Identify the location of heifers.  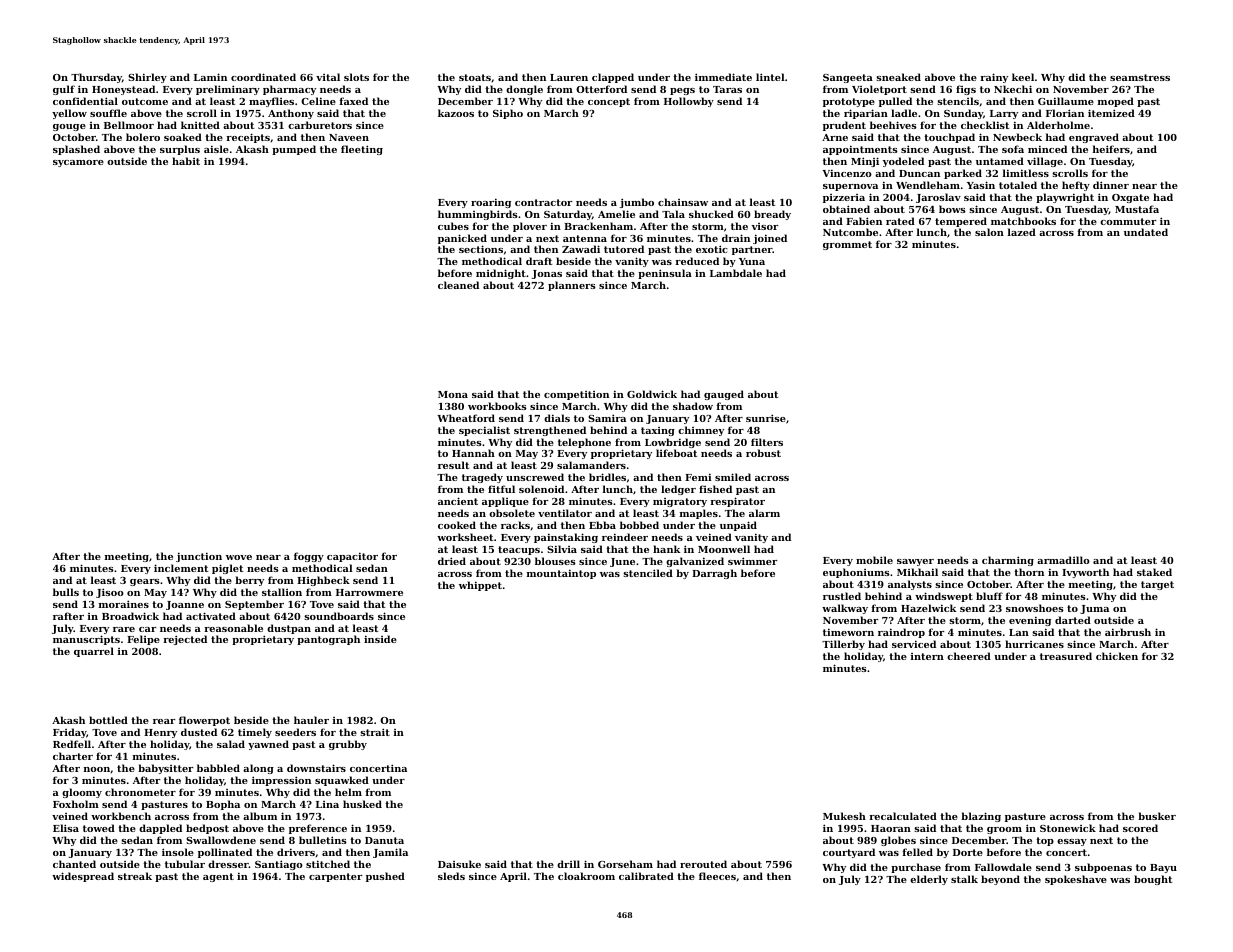
(1111, 149).
